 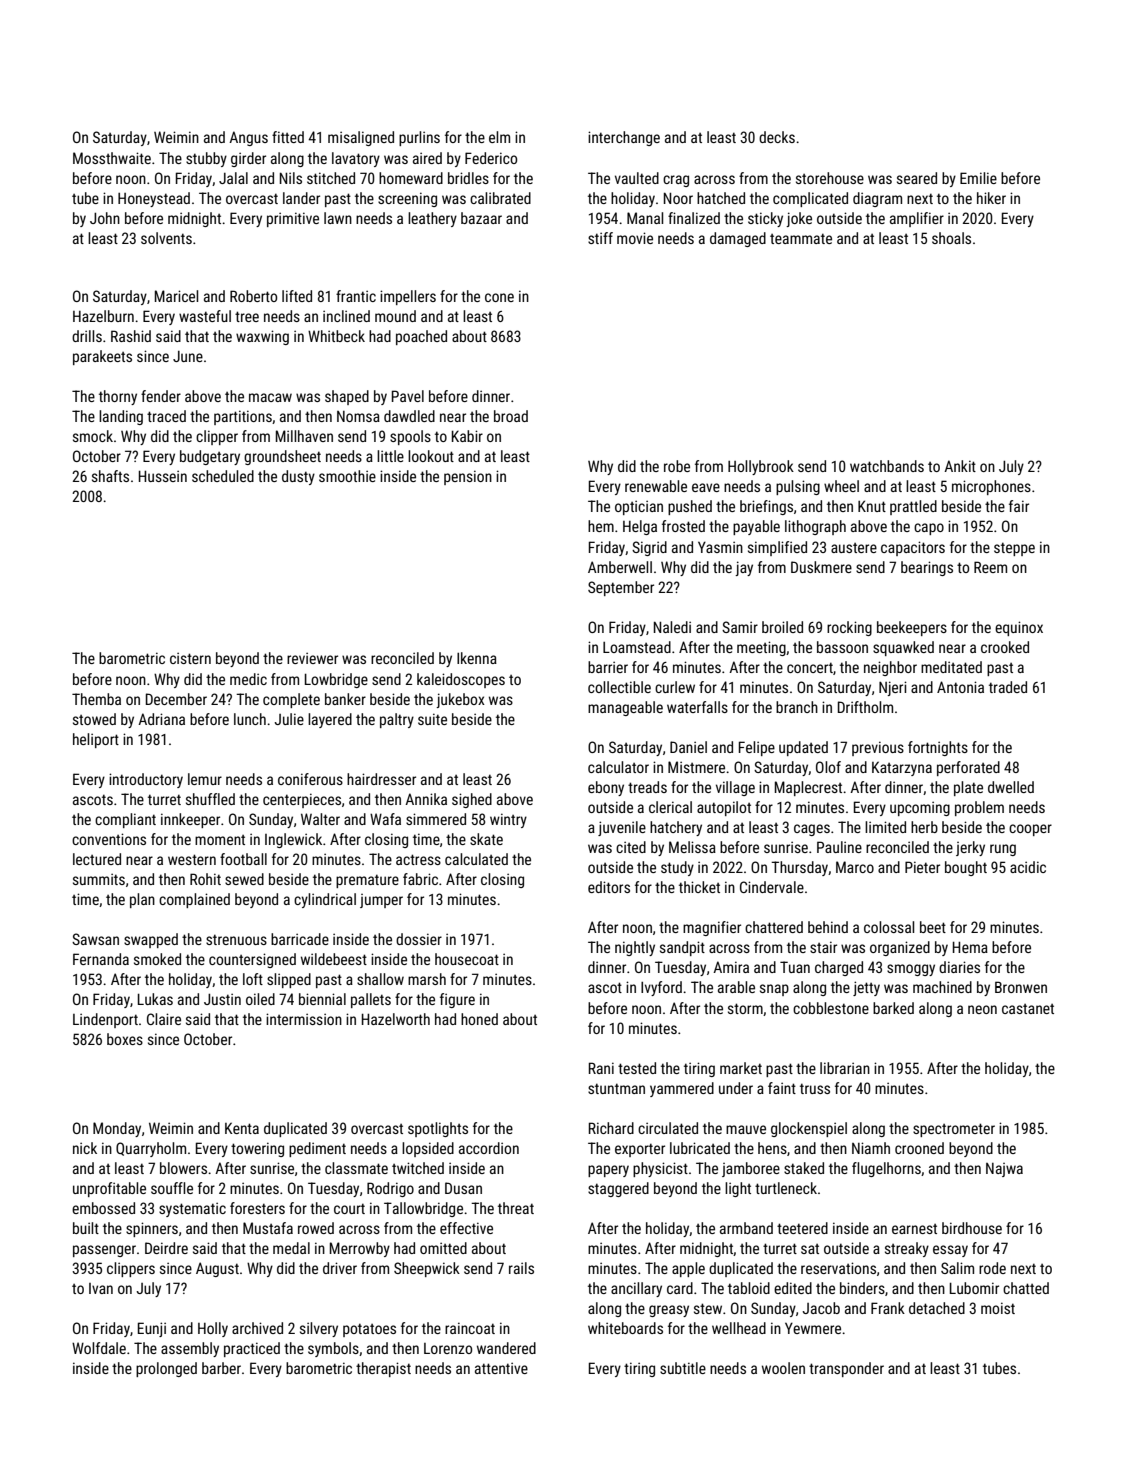 What do you see at coordinates (991, 198) in the page?
I see `hiker` at bounding box center [991, 198].
